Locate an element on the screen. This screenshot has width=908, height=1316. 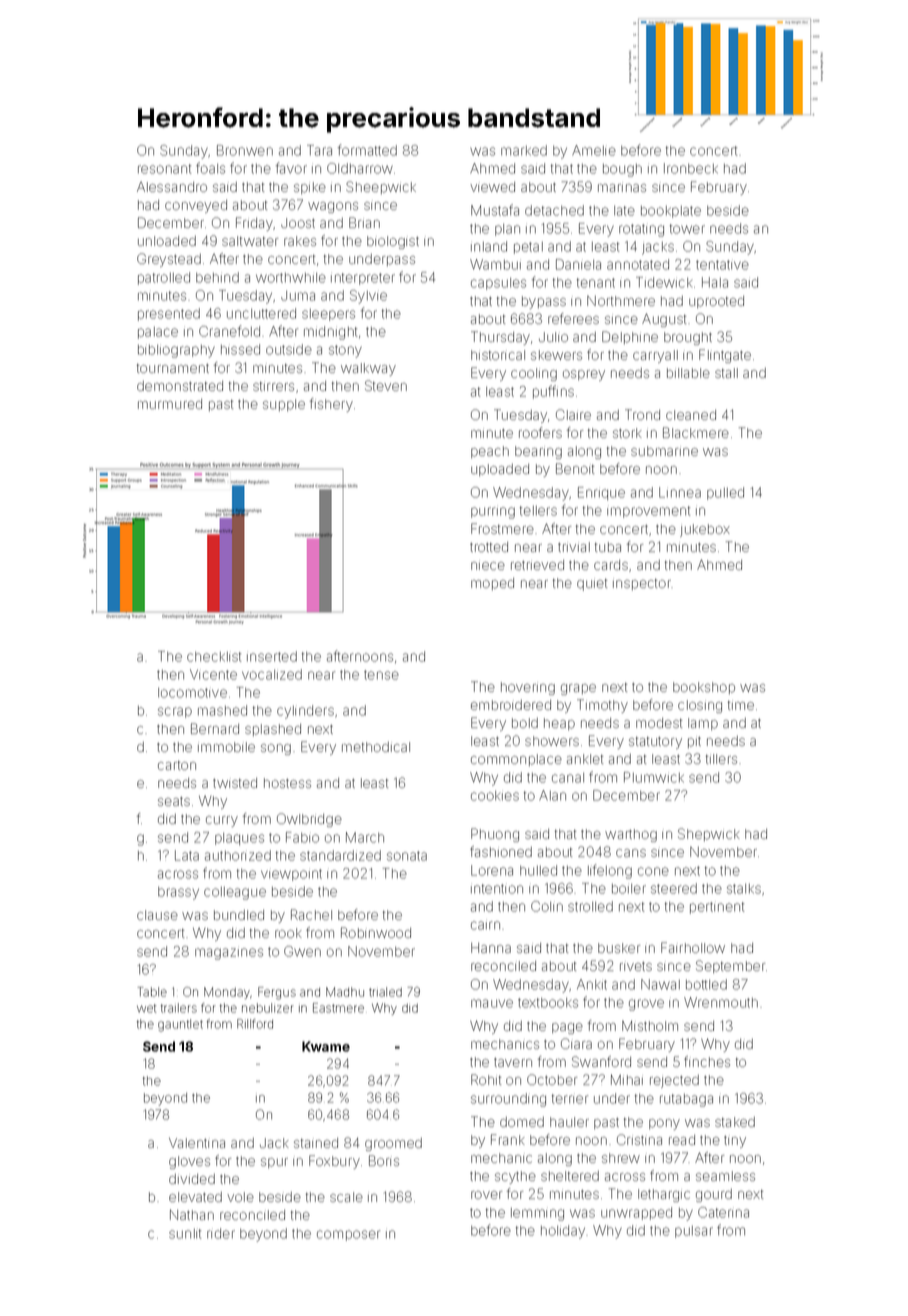
formatted is located at coordinates (367, 150).
